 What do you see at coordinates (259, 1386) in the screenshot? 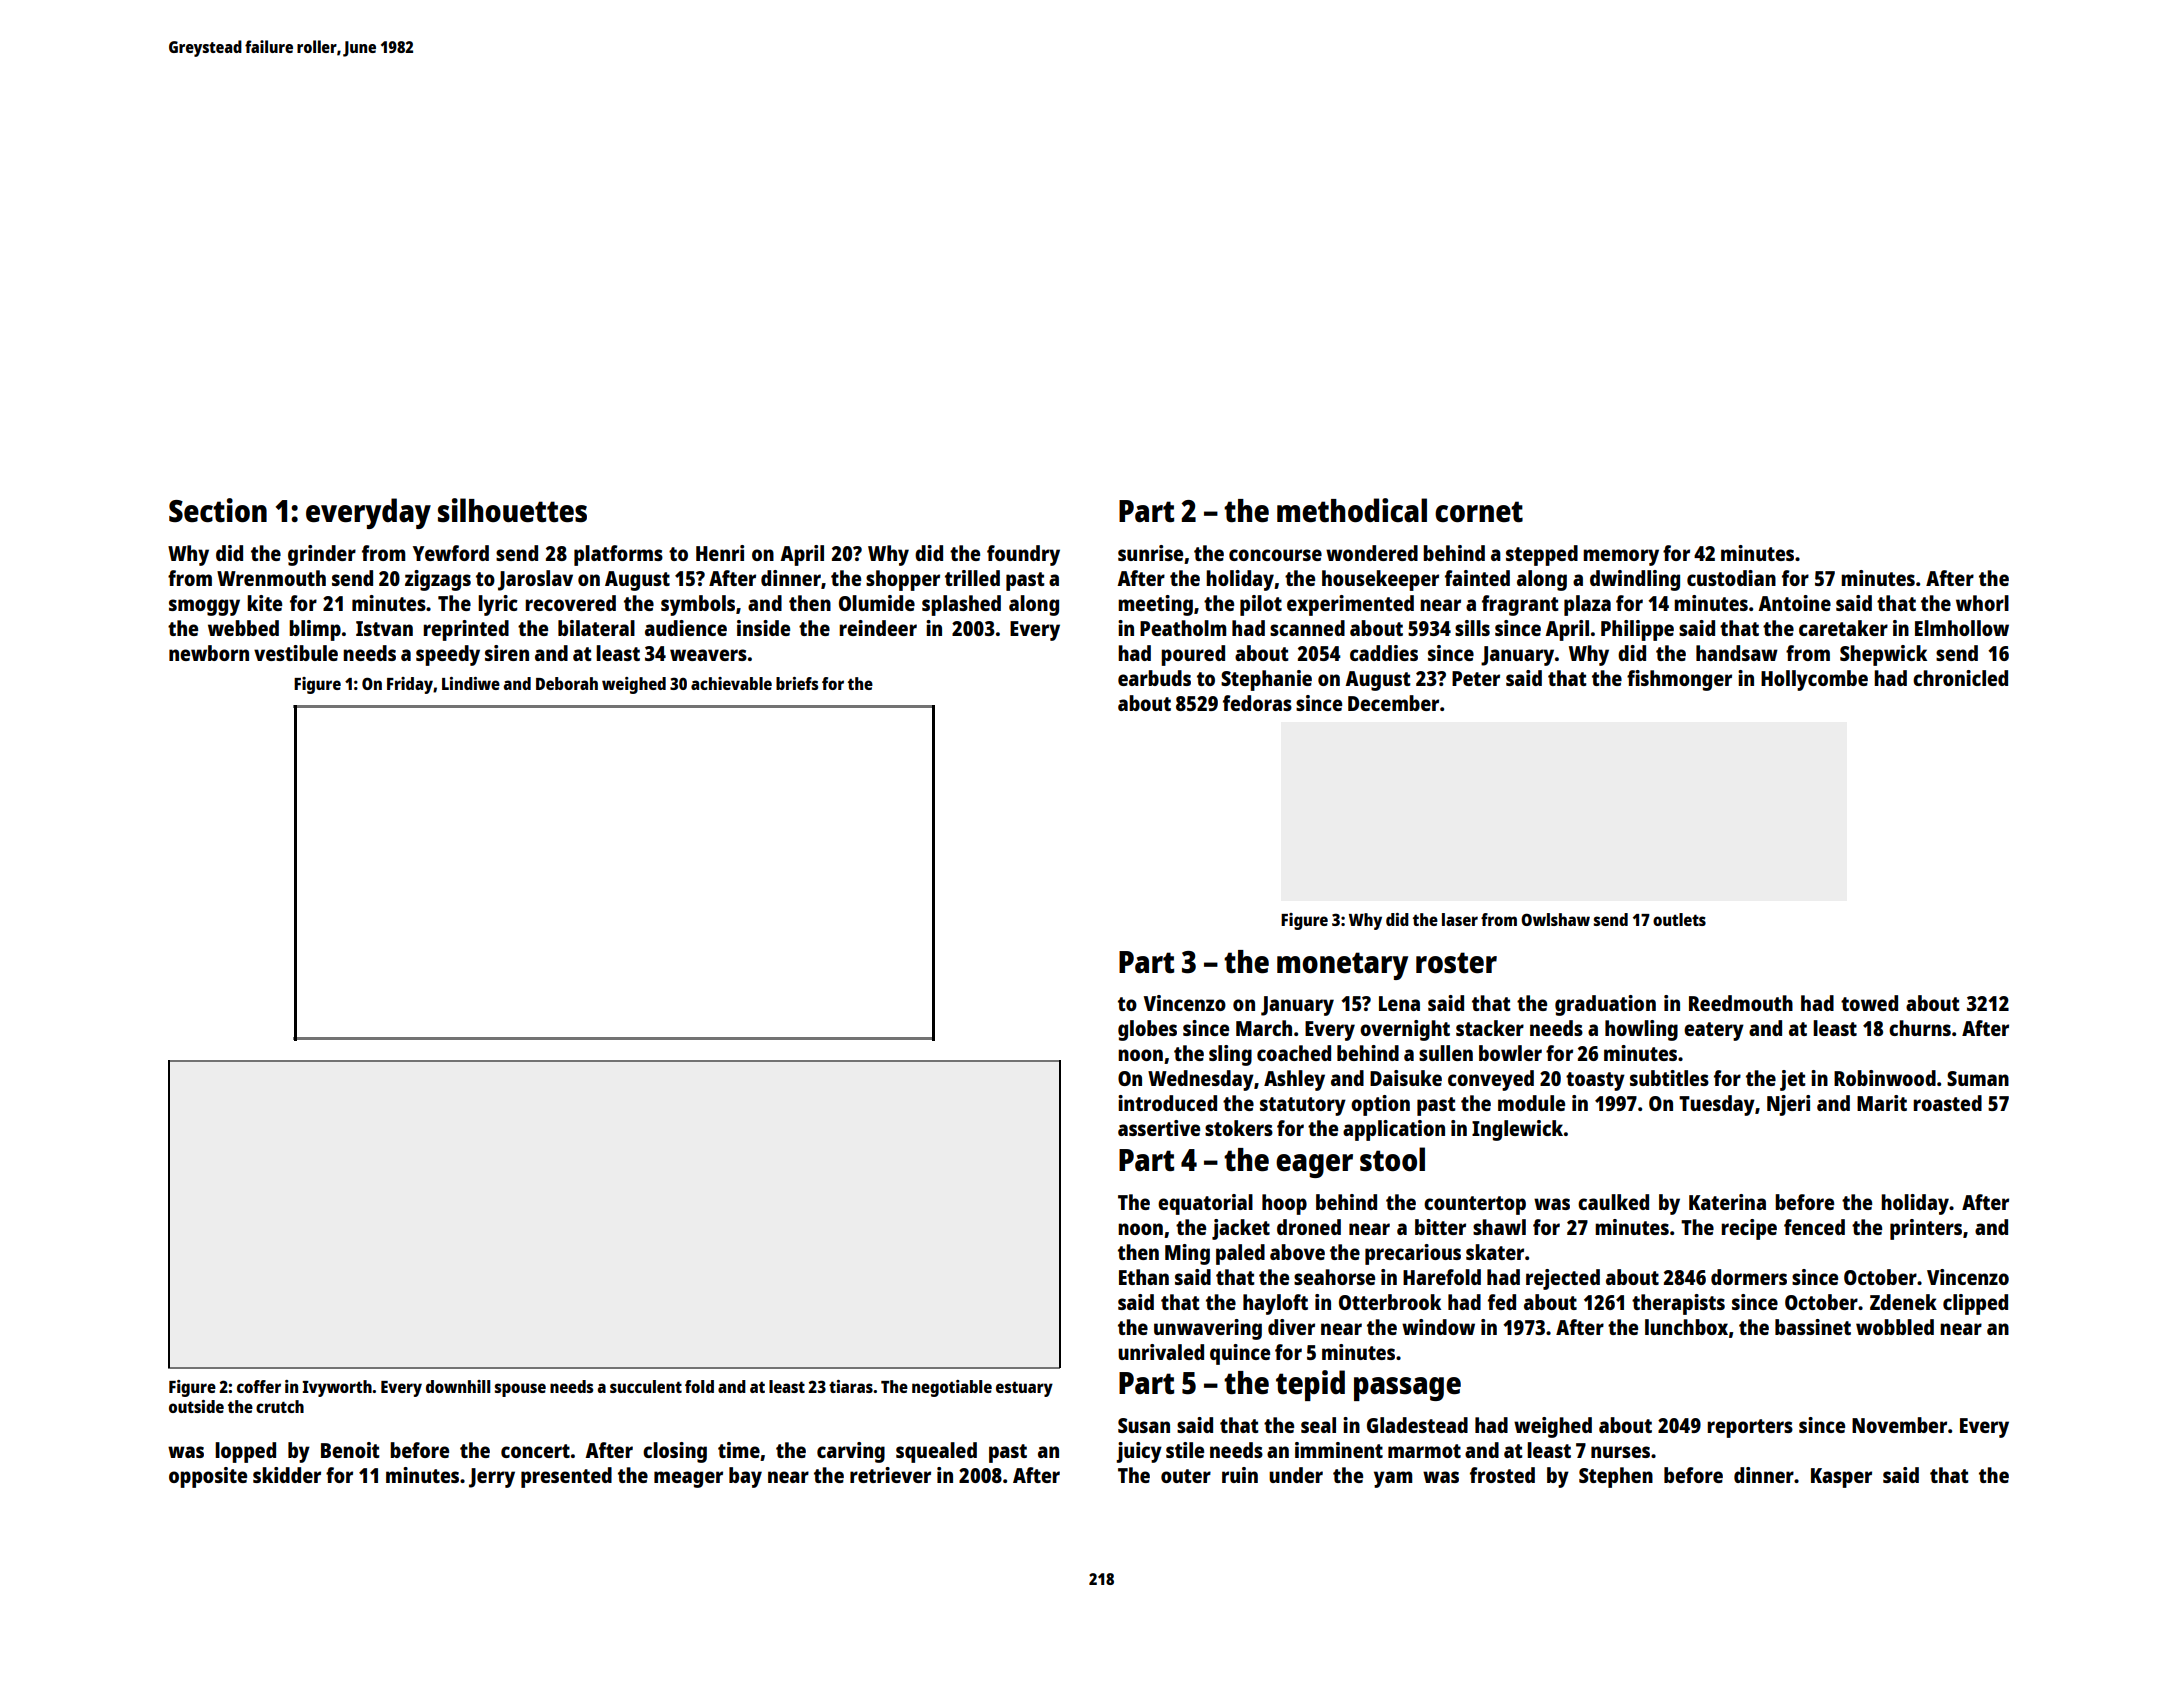
I see `coffer` at bounding box center [259, 1386].
